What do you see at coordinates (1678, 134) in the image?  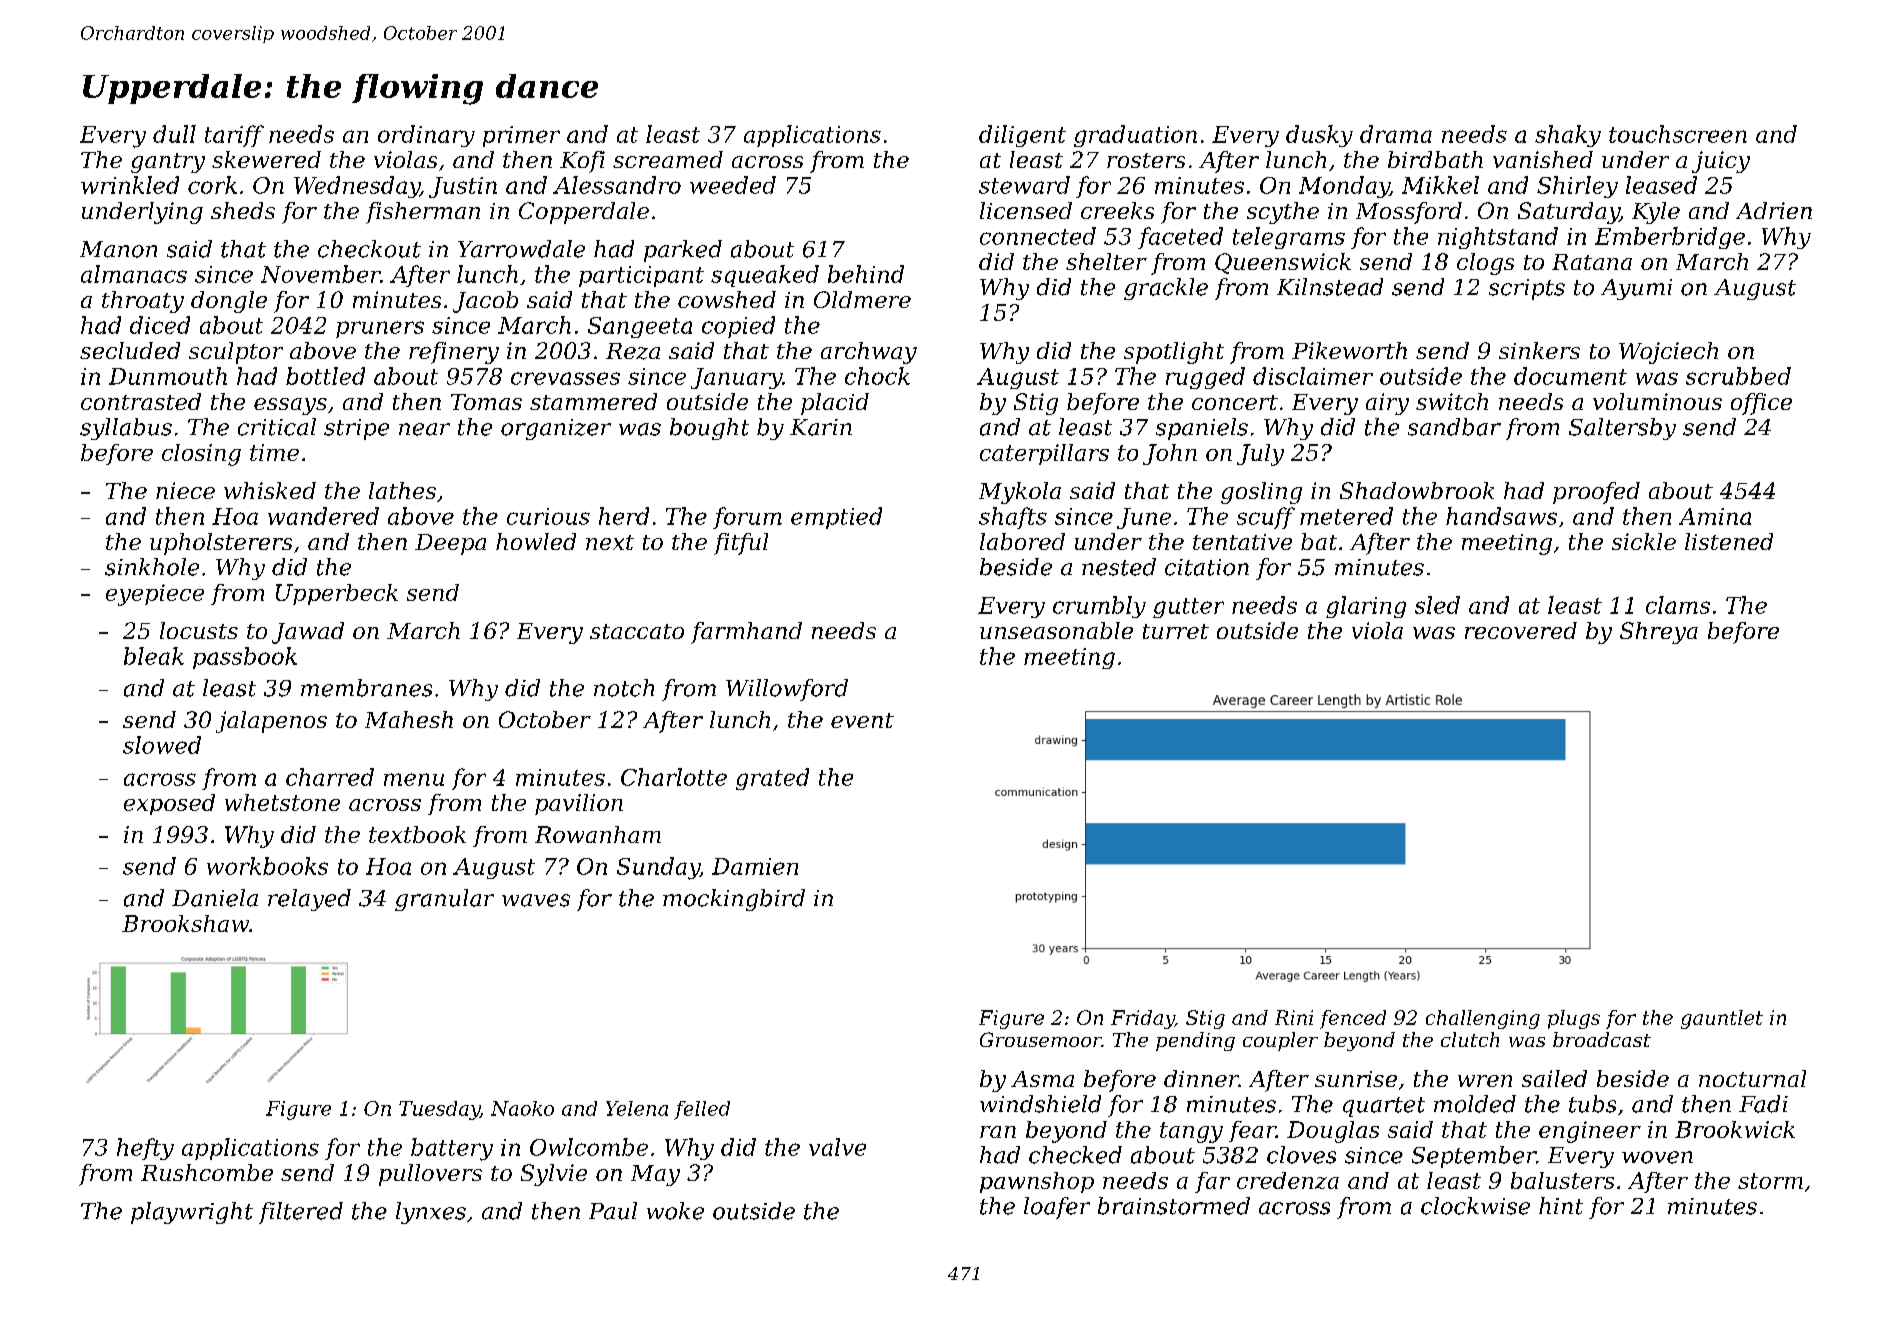 I see `touchscreen` at bounding box center [1678, 134].
